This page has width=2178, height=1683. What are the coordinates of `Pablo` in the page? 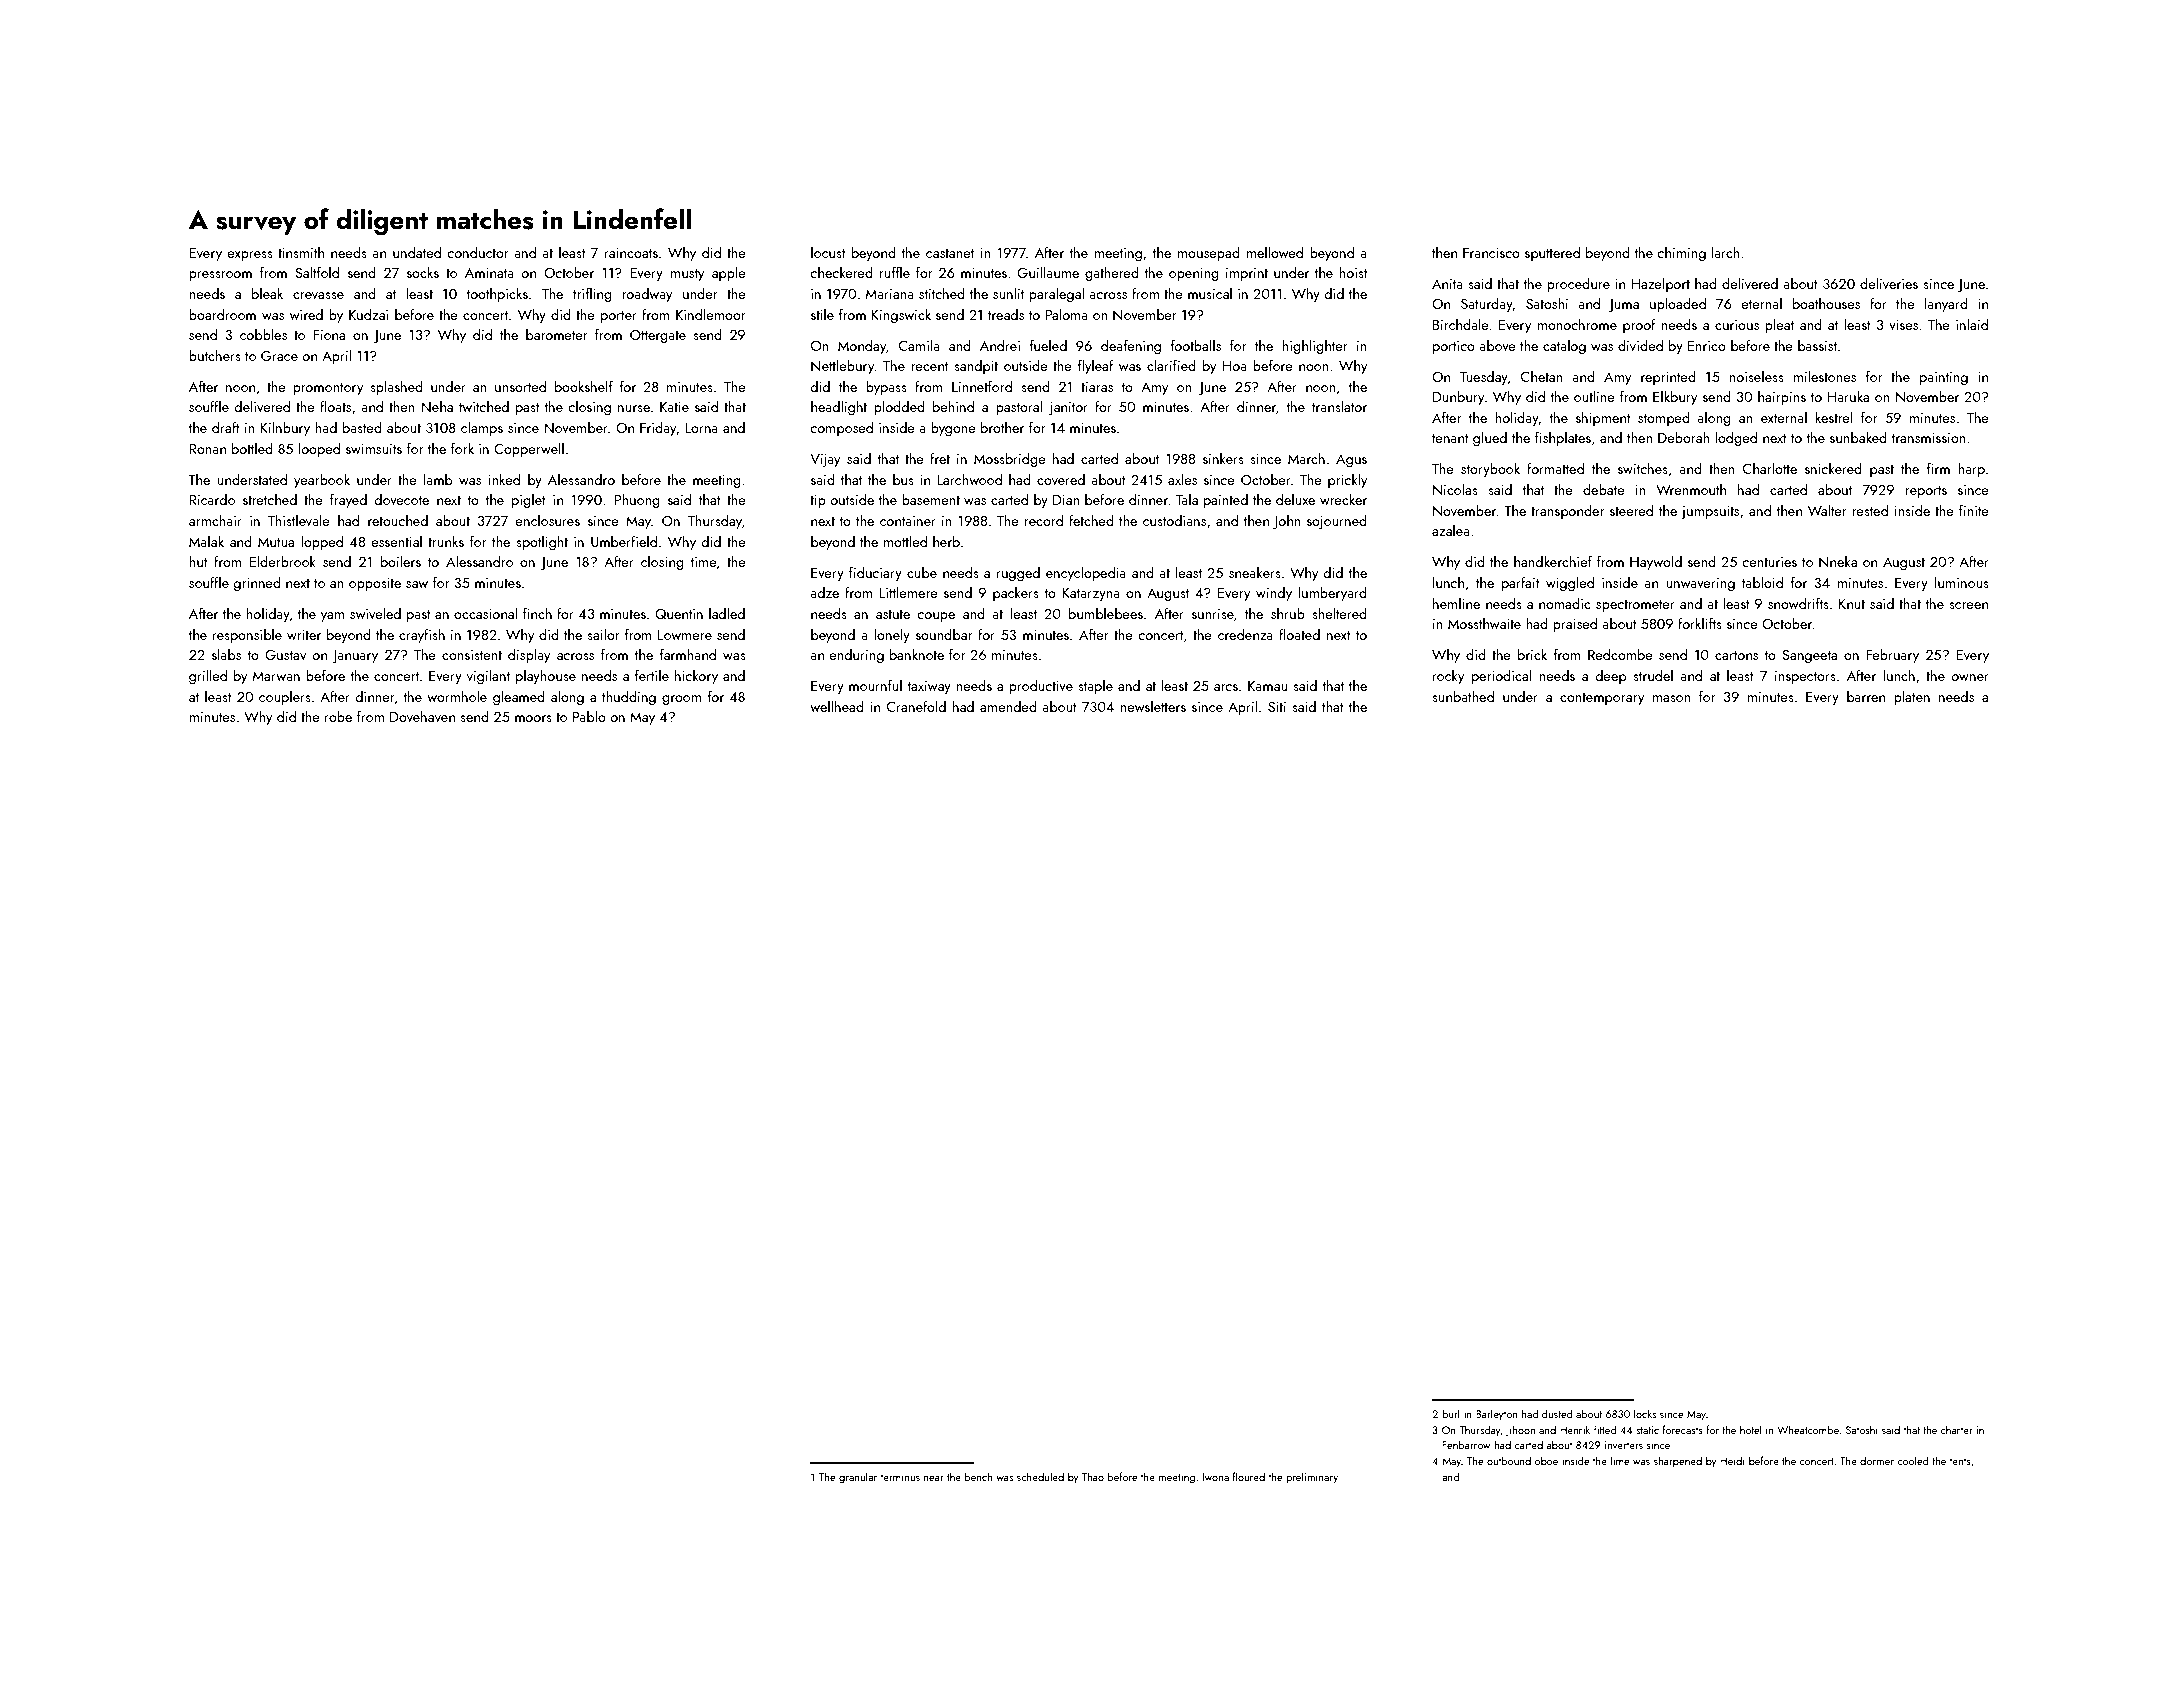 It's located at (589, 716).
